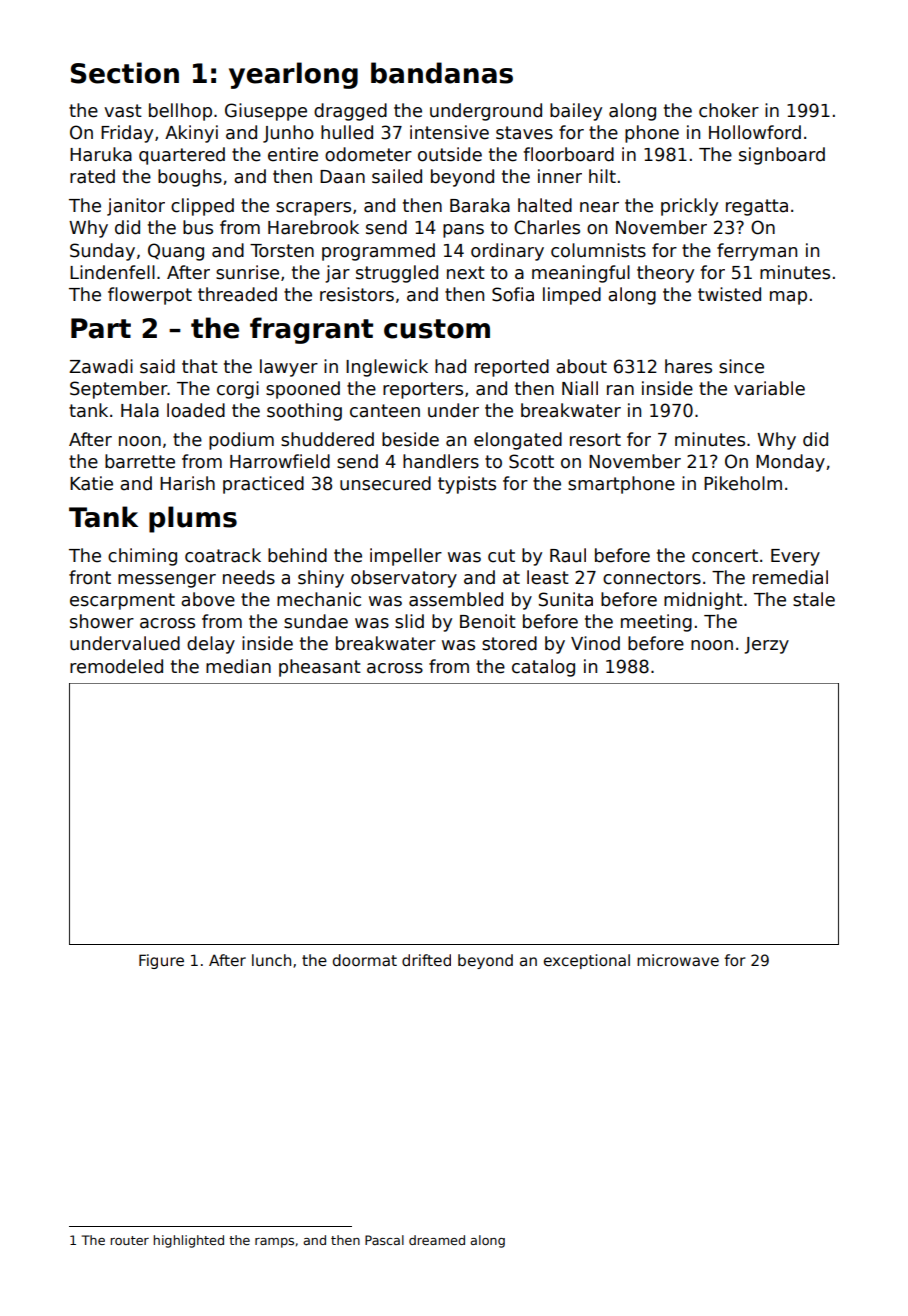  I want to click on Quang, so click(176, 252).
